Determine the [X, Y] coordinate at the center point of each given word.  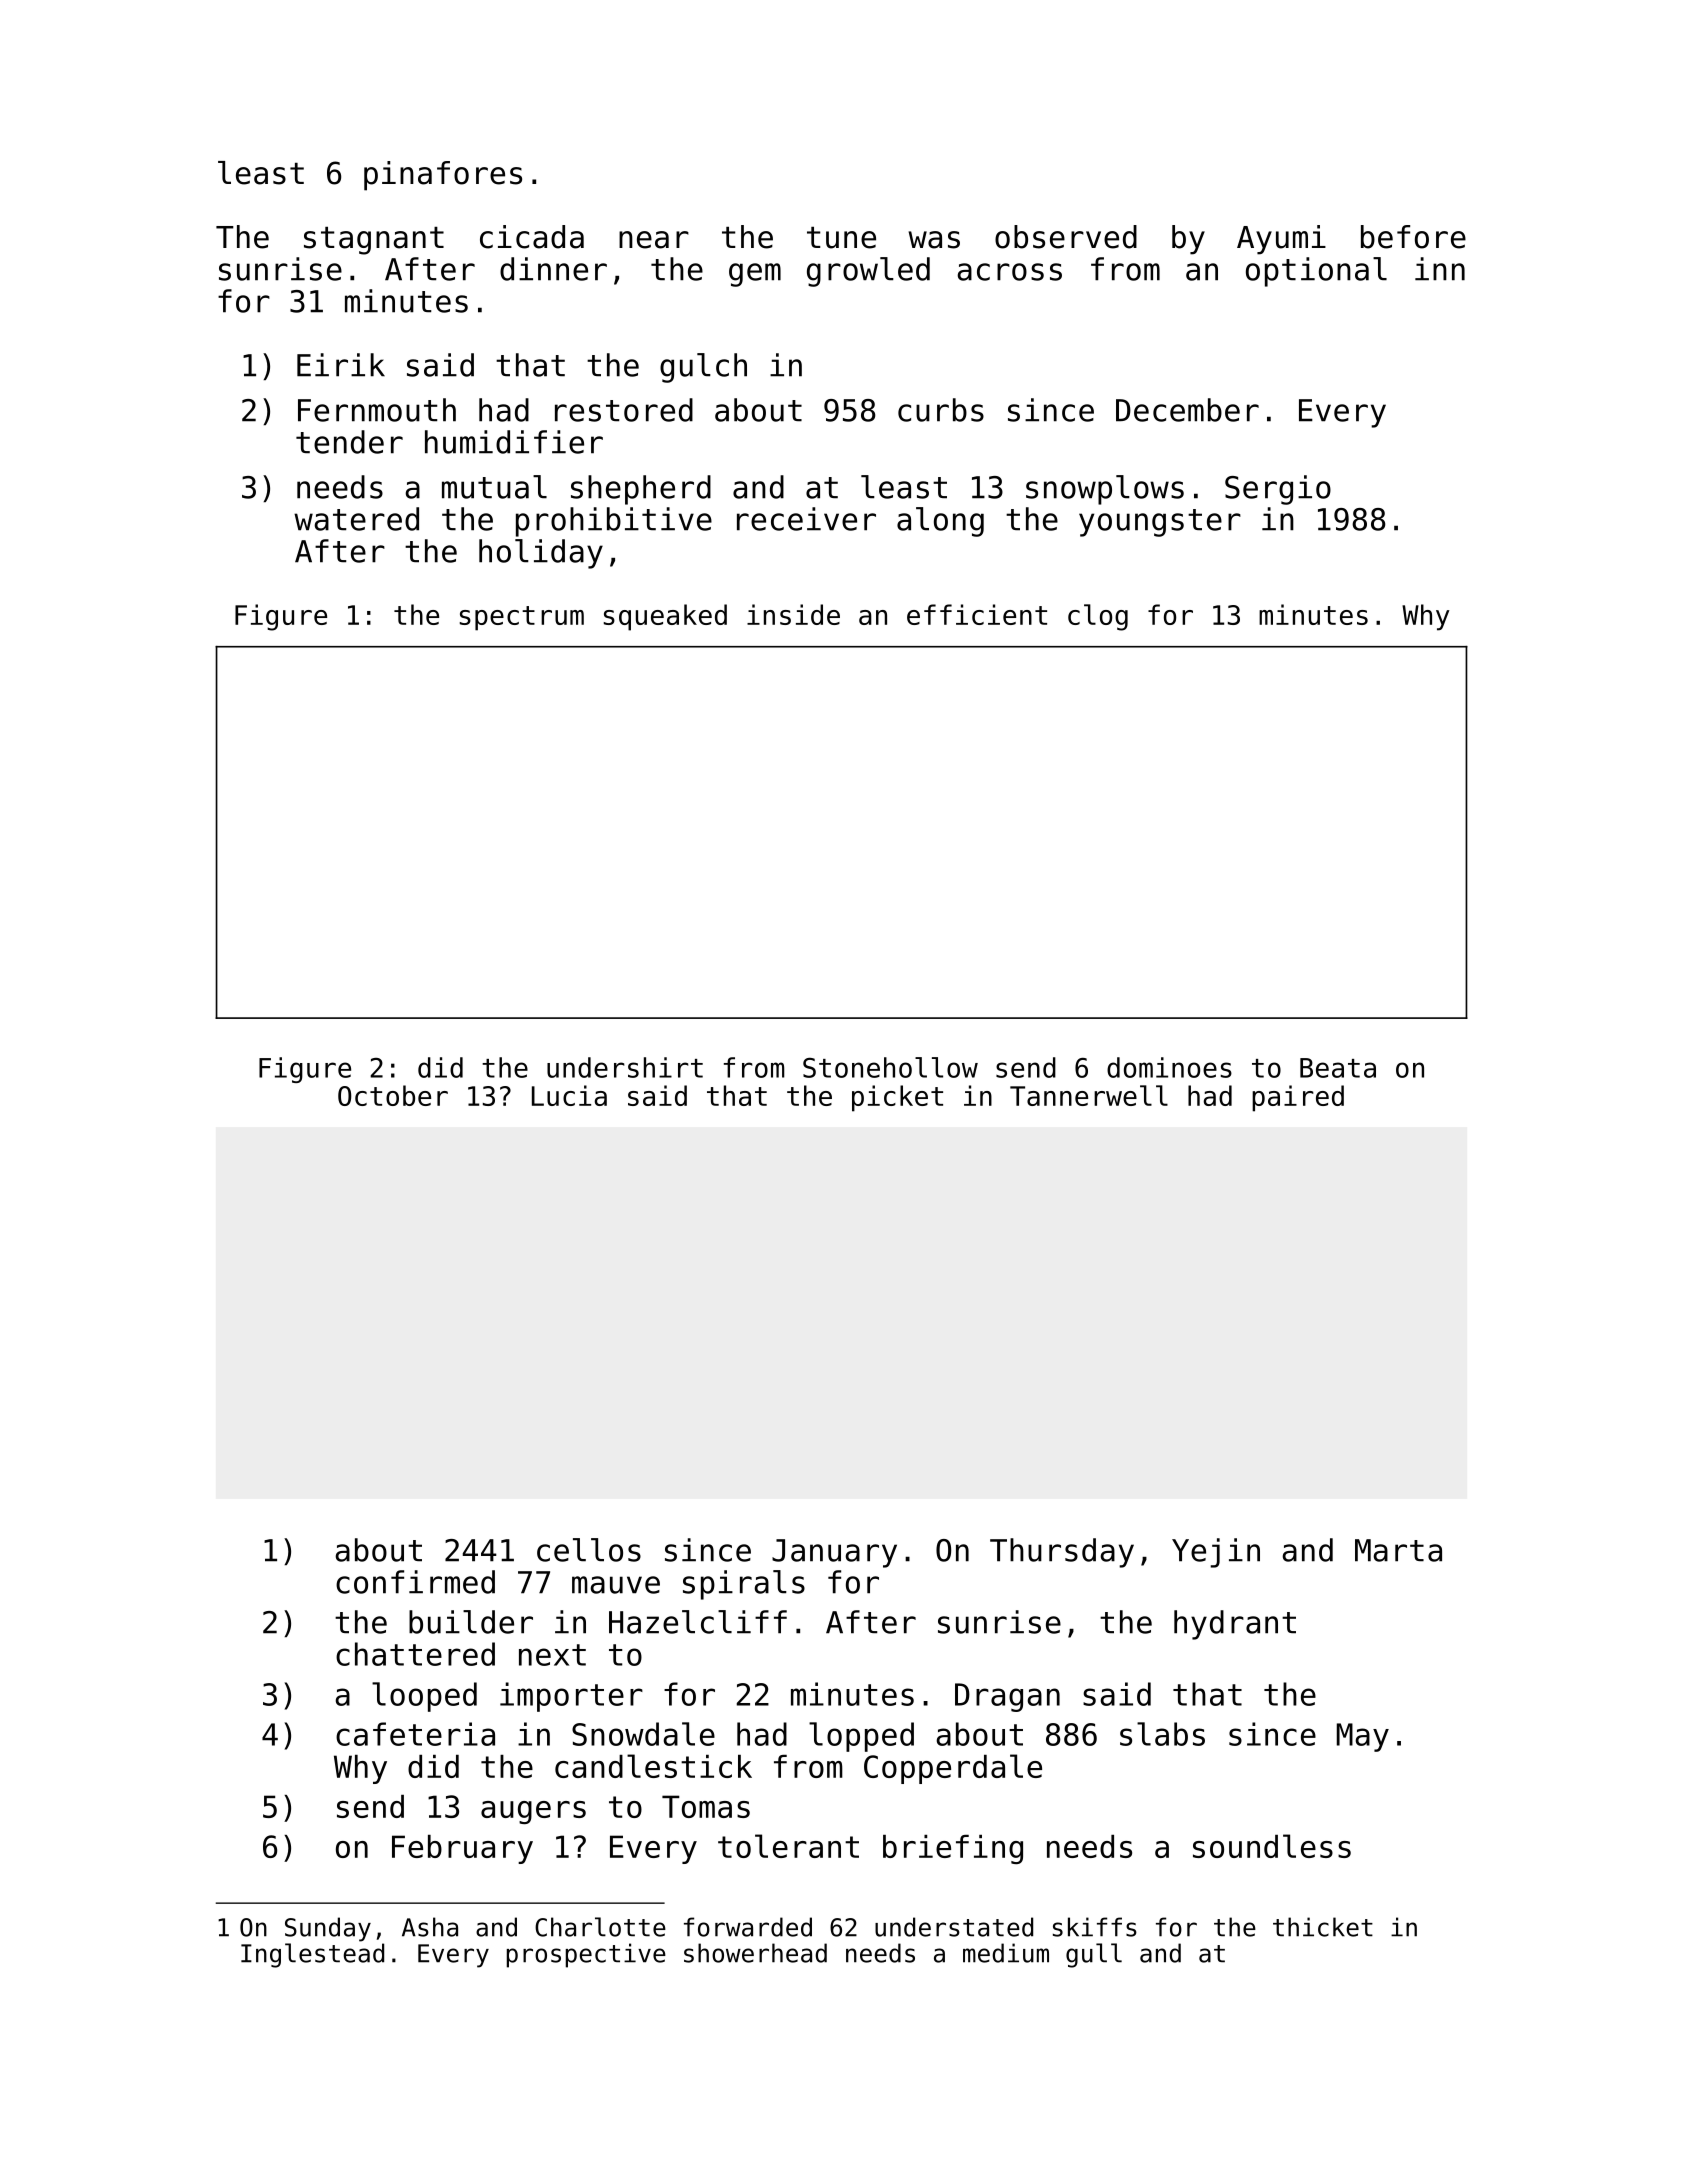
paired [1298, 1098]
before [1413, 237]
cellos [589, 1550]
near [654, 240]
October [393, 1095]
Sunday [328, 1929]
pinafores [443, 176]
